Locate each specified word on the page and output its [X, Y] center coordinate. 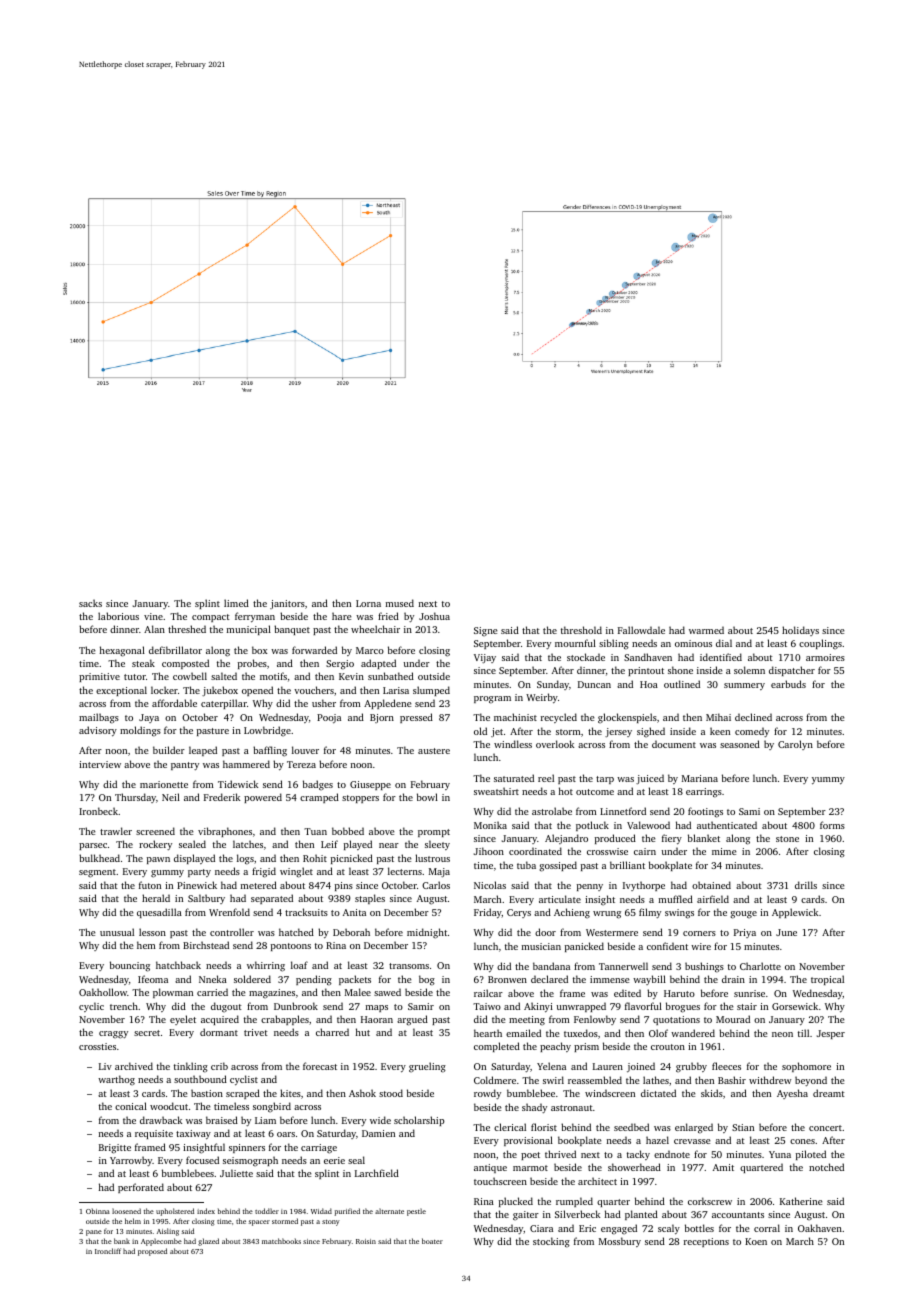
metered [259, 885]
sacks [90, 603]
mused [400, 603]
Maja [439, 872]
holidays [800, 631]
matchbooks [281, 1241]
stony [331, 1223]
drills [806, 885]
